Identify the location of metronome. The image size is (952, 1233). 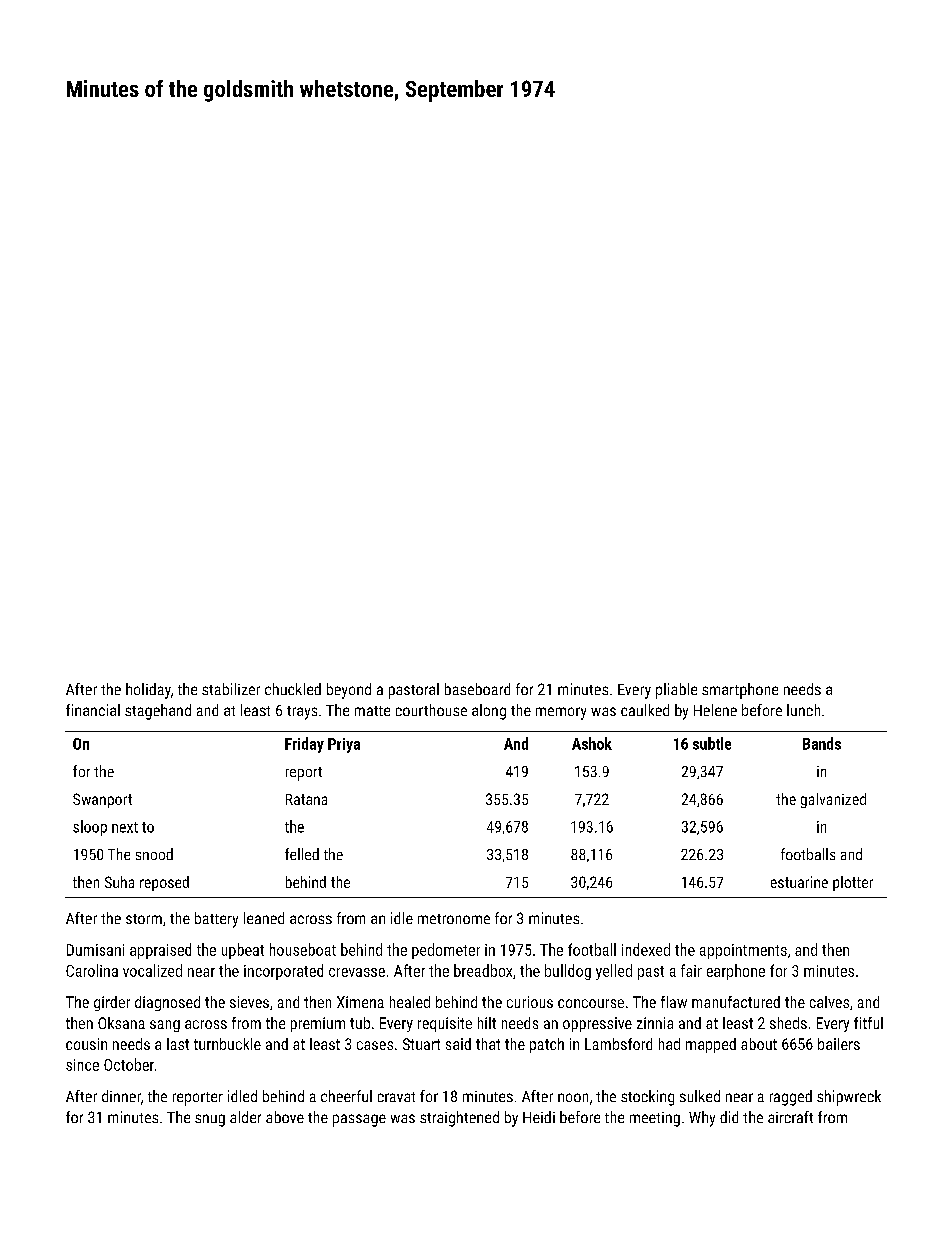
(454, 919).
